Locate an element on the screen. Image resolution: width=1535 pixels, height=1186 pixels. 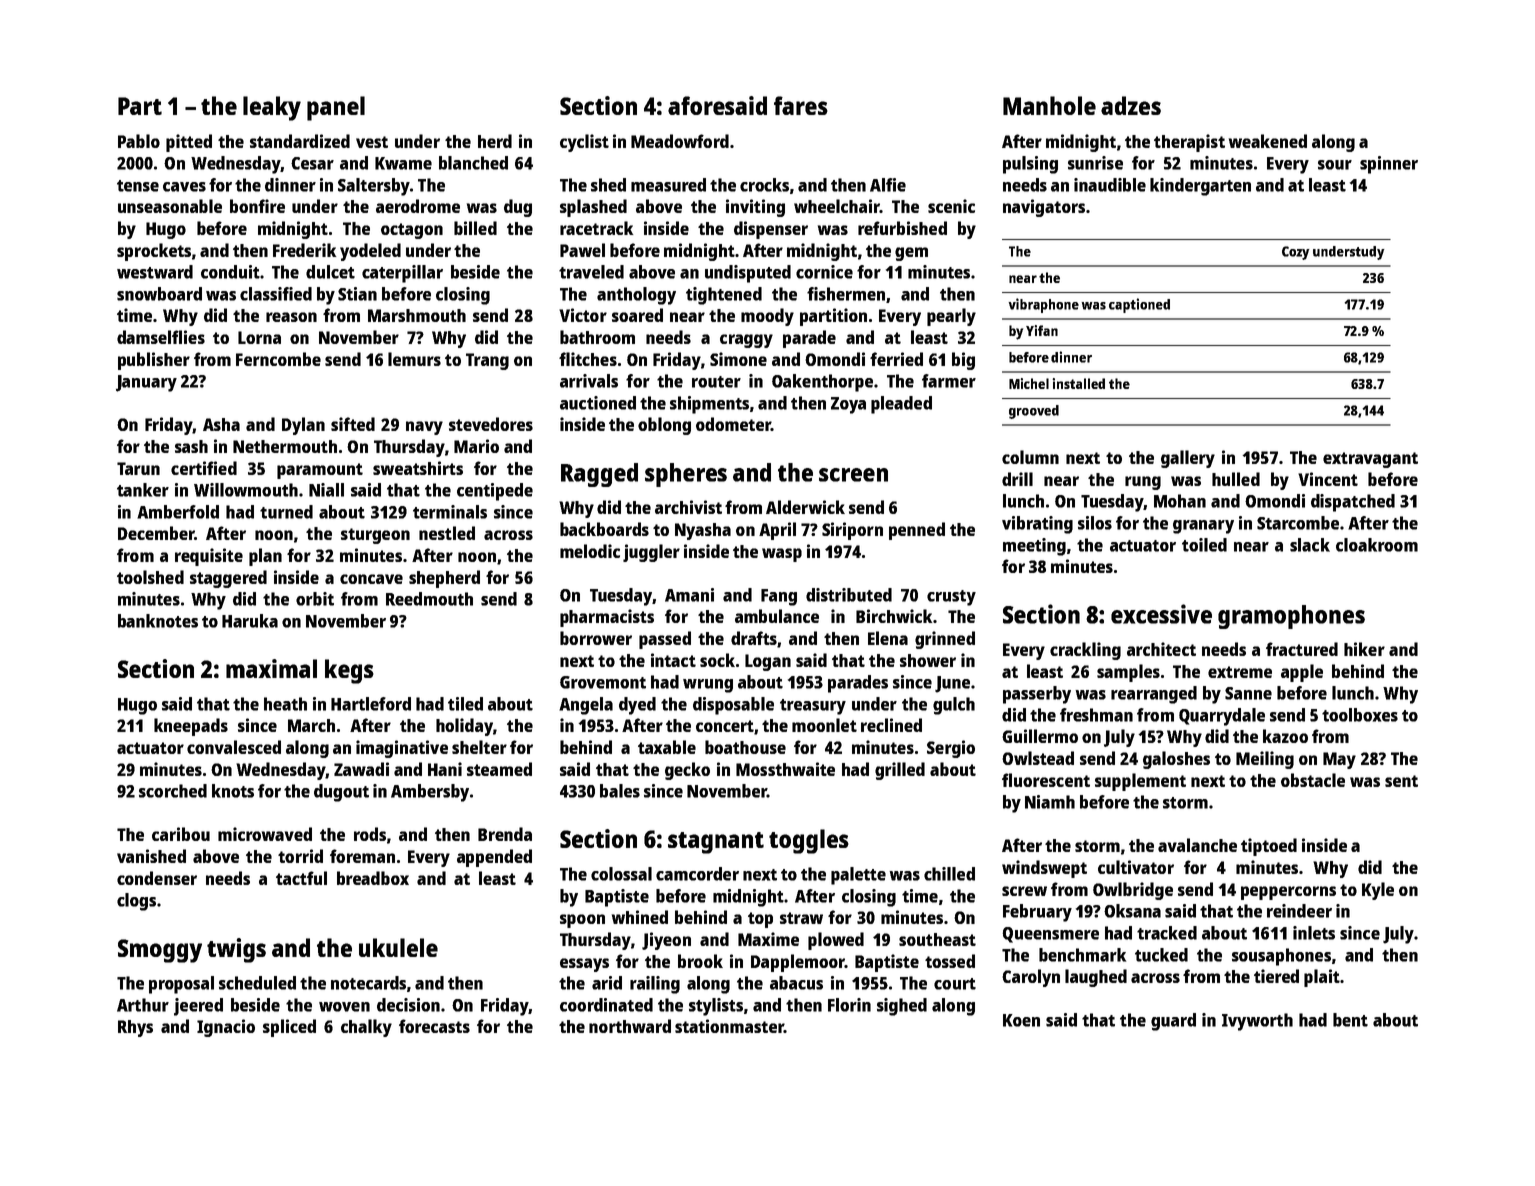
sock is located at coordinates (717, 660).
